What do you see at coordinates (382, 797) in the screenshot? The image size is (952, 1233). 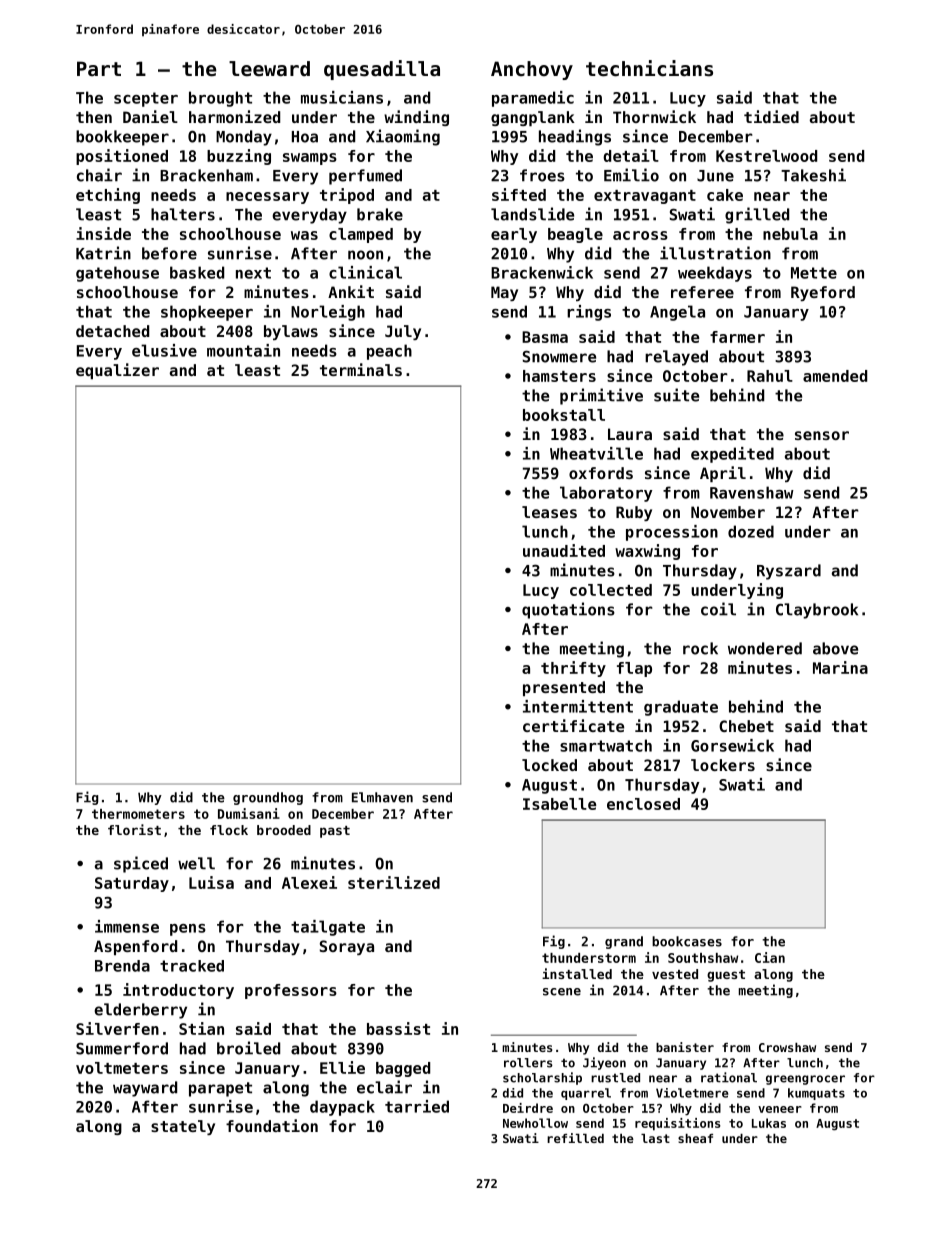 I see `Elmhaven` at bounding box center [382, 797].
